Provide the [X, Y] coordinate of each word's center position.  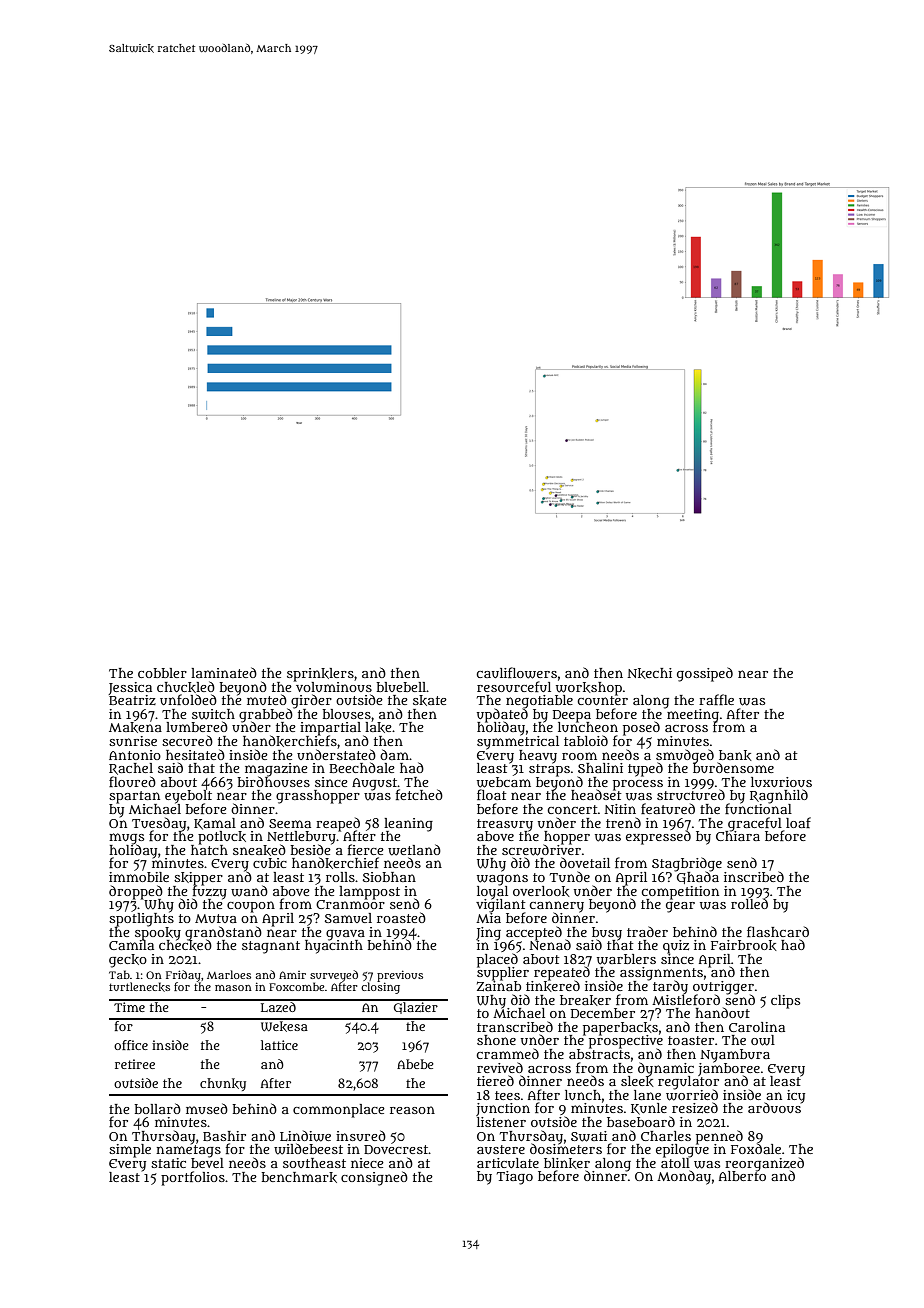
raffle [716, 699]
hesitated [195, 754]
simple [130, 1151]
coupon [251, 907]
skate [430, 700]
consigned [374, 1178]
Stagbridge [687, 864]
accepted [534, 933]
